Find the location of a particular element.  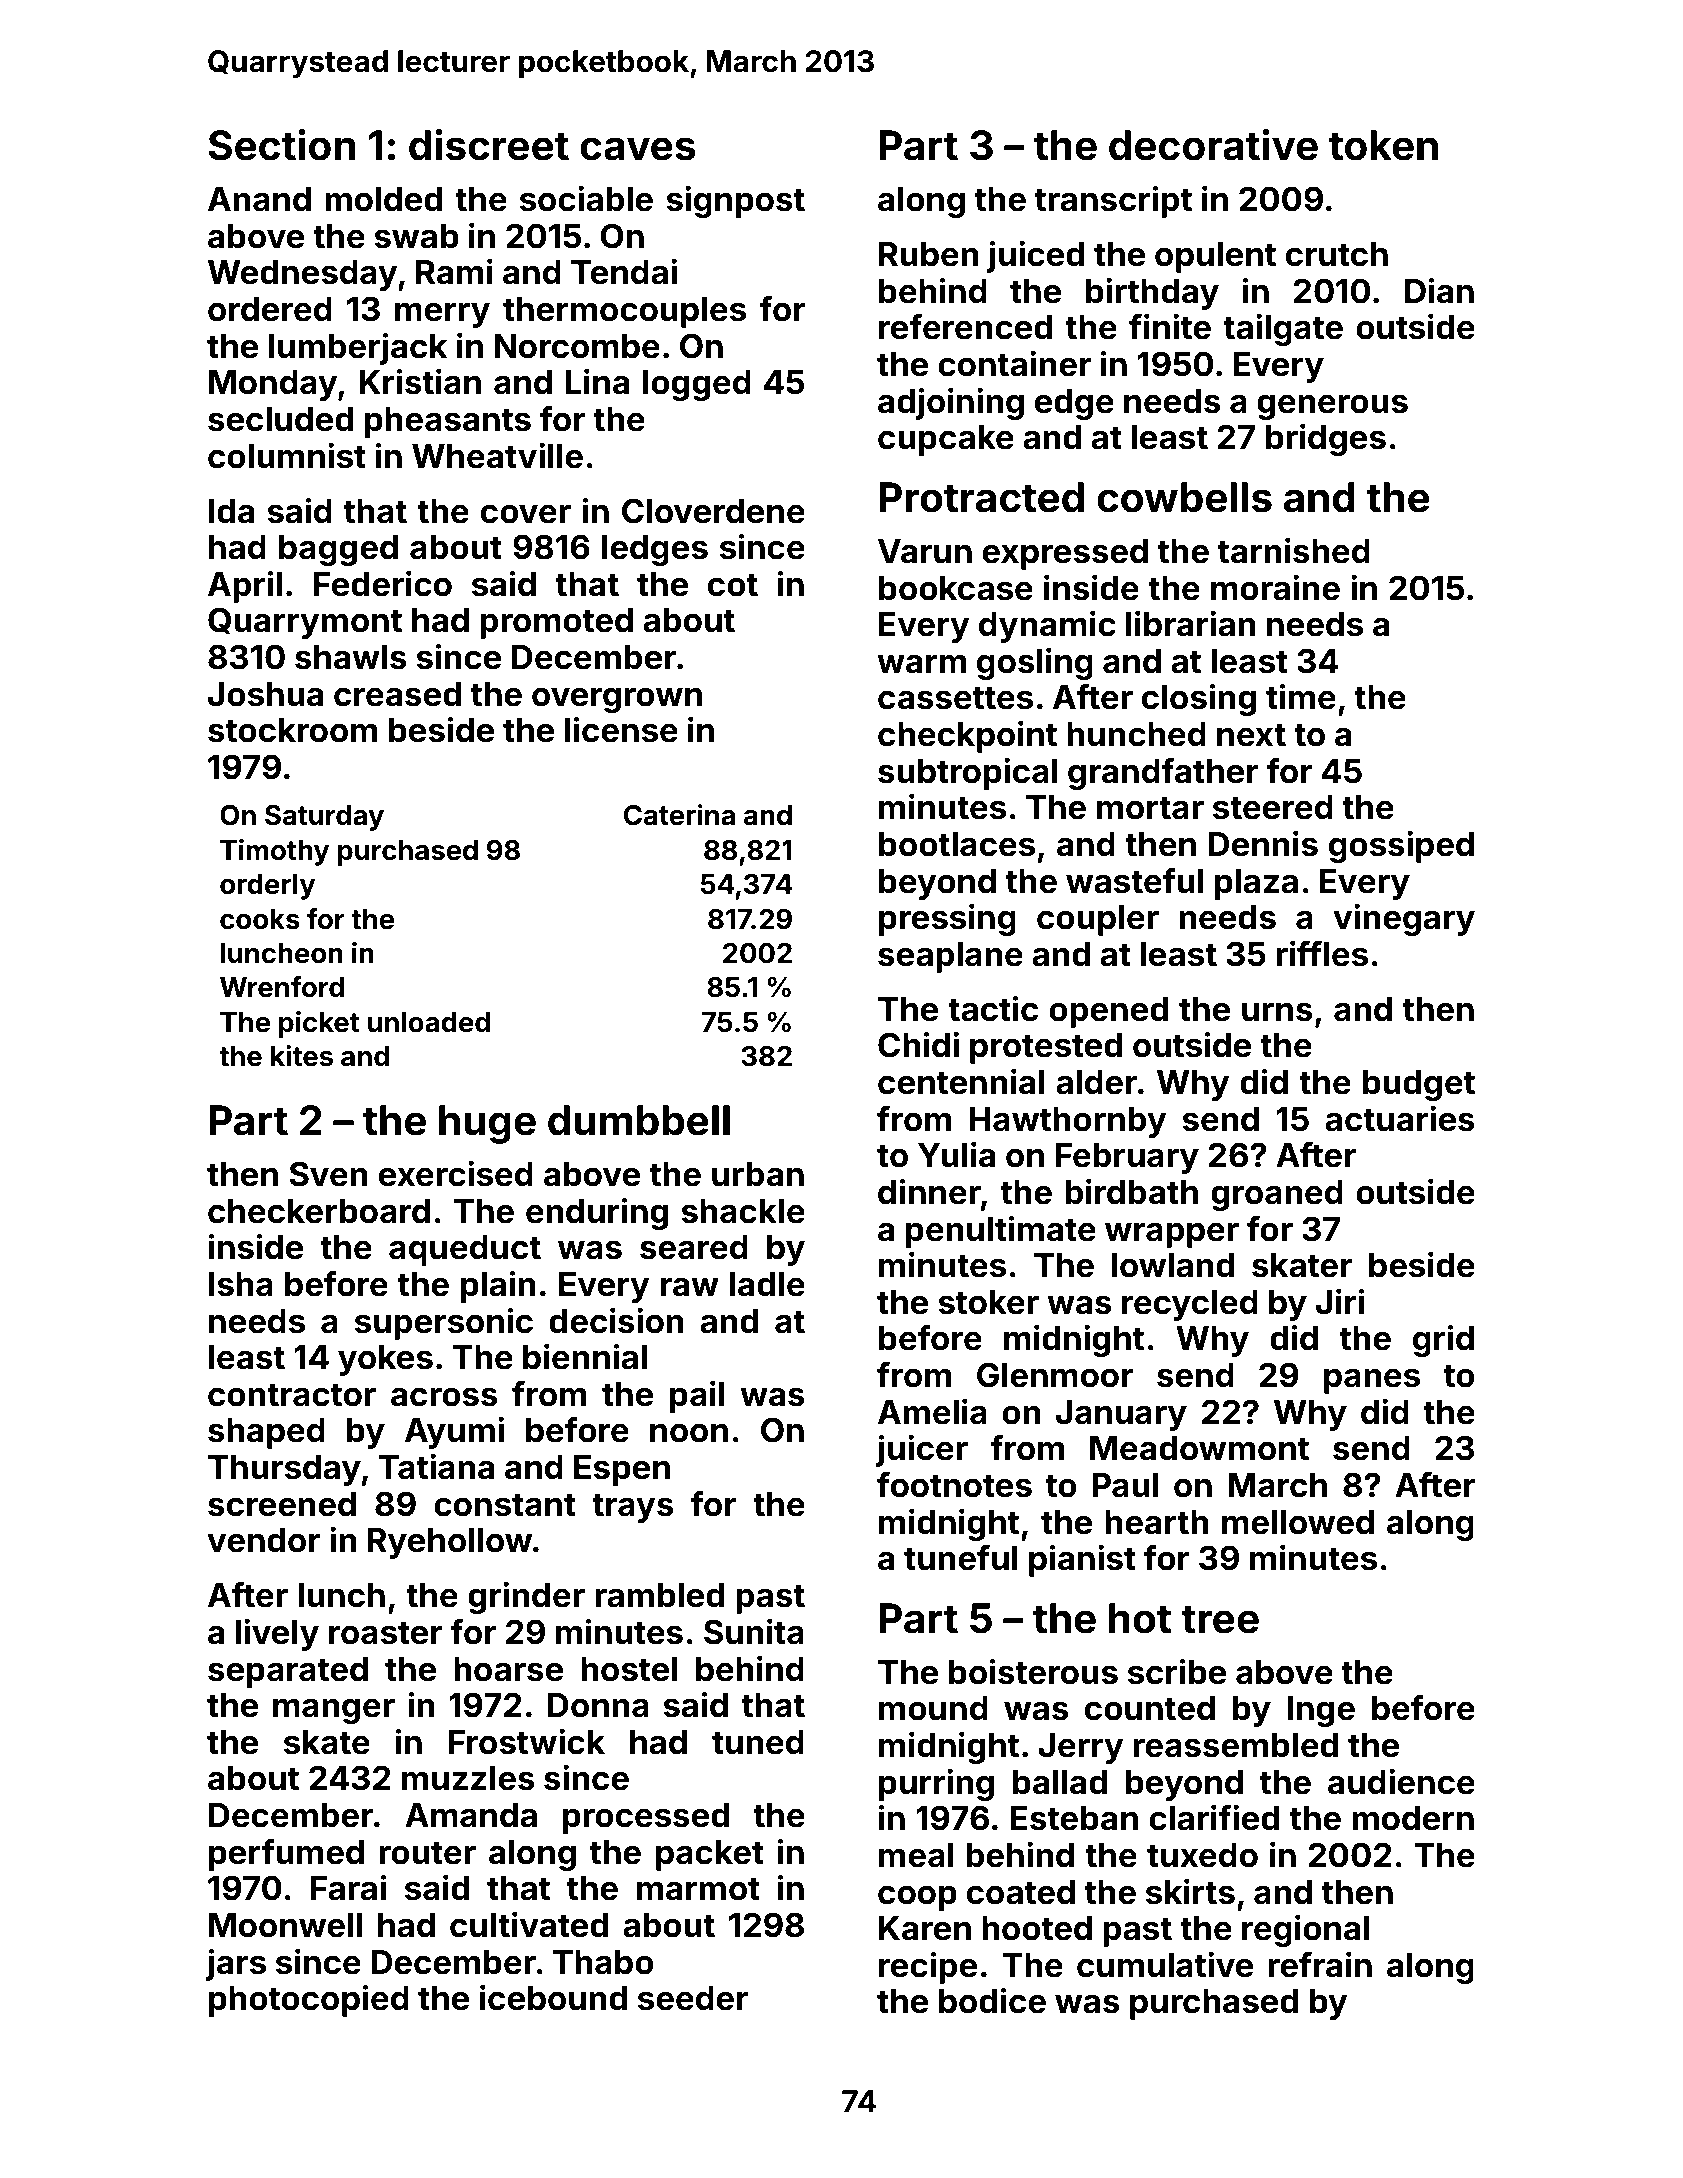

logged is located at coordinates (697, 385).
